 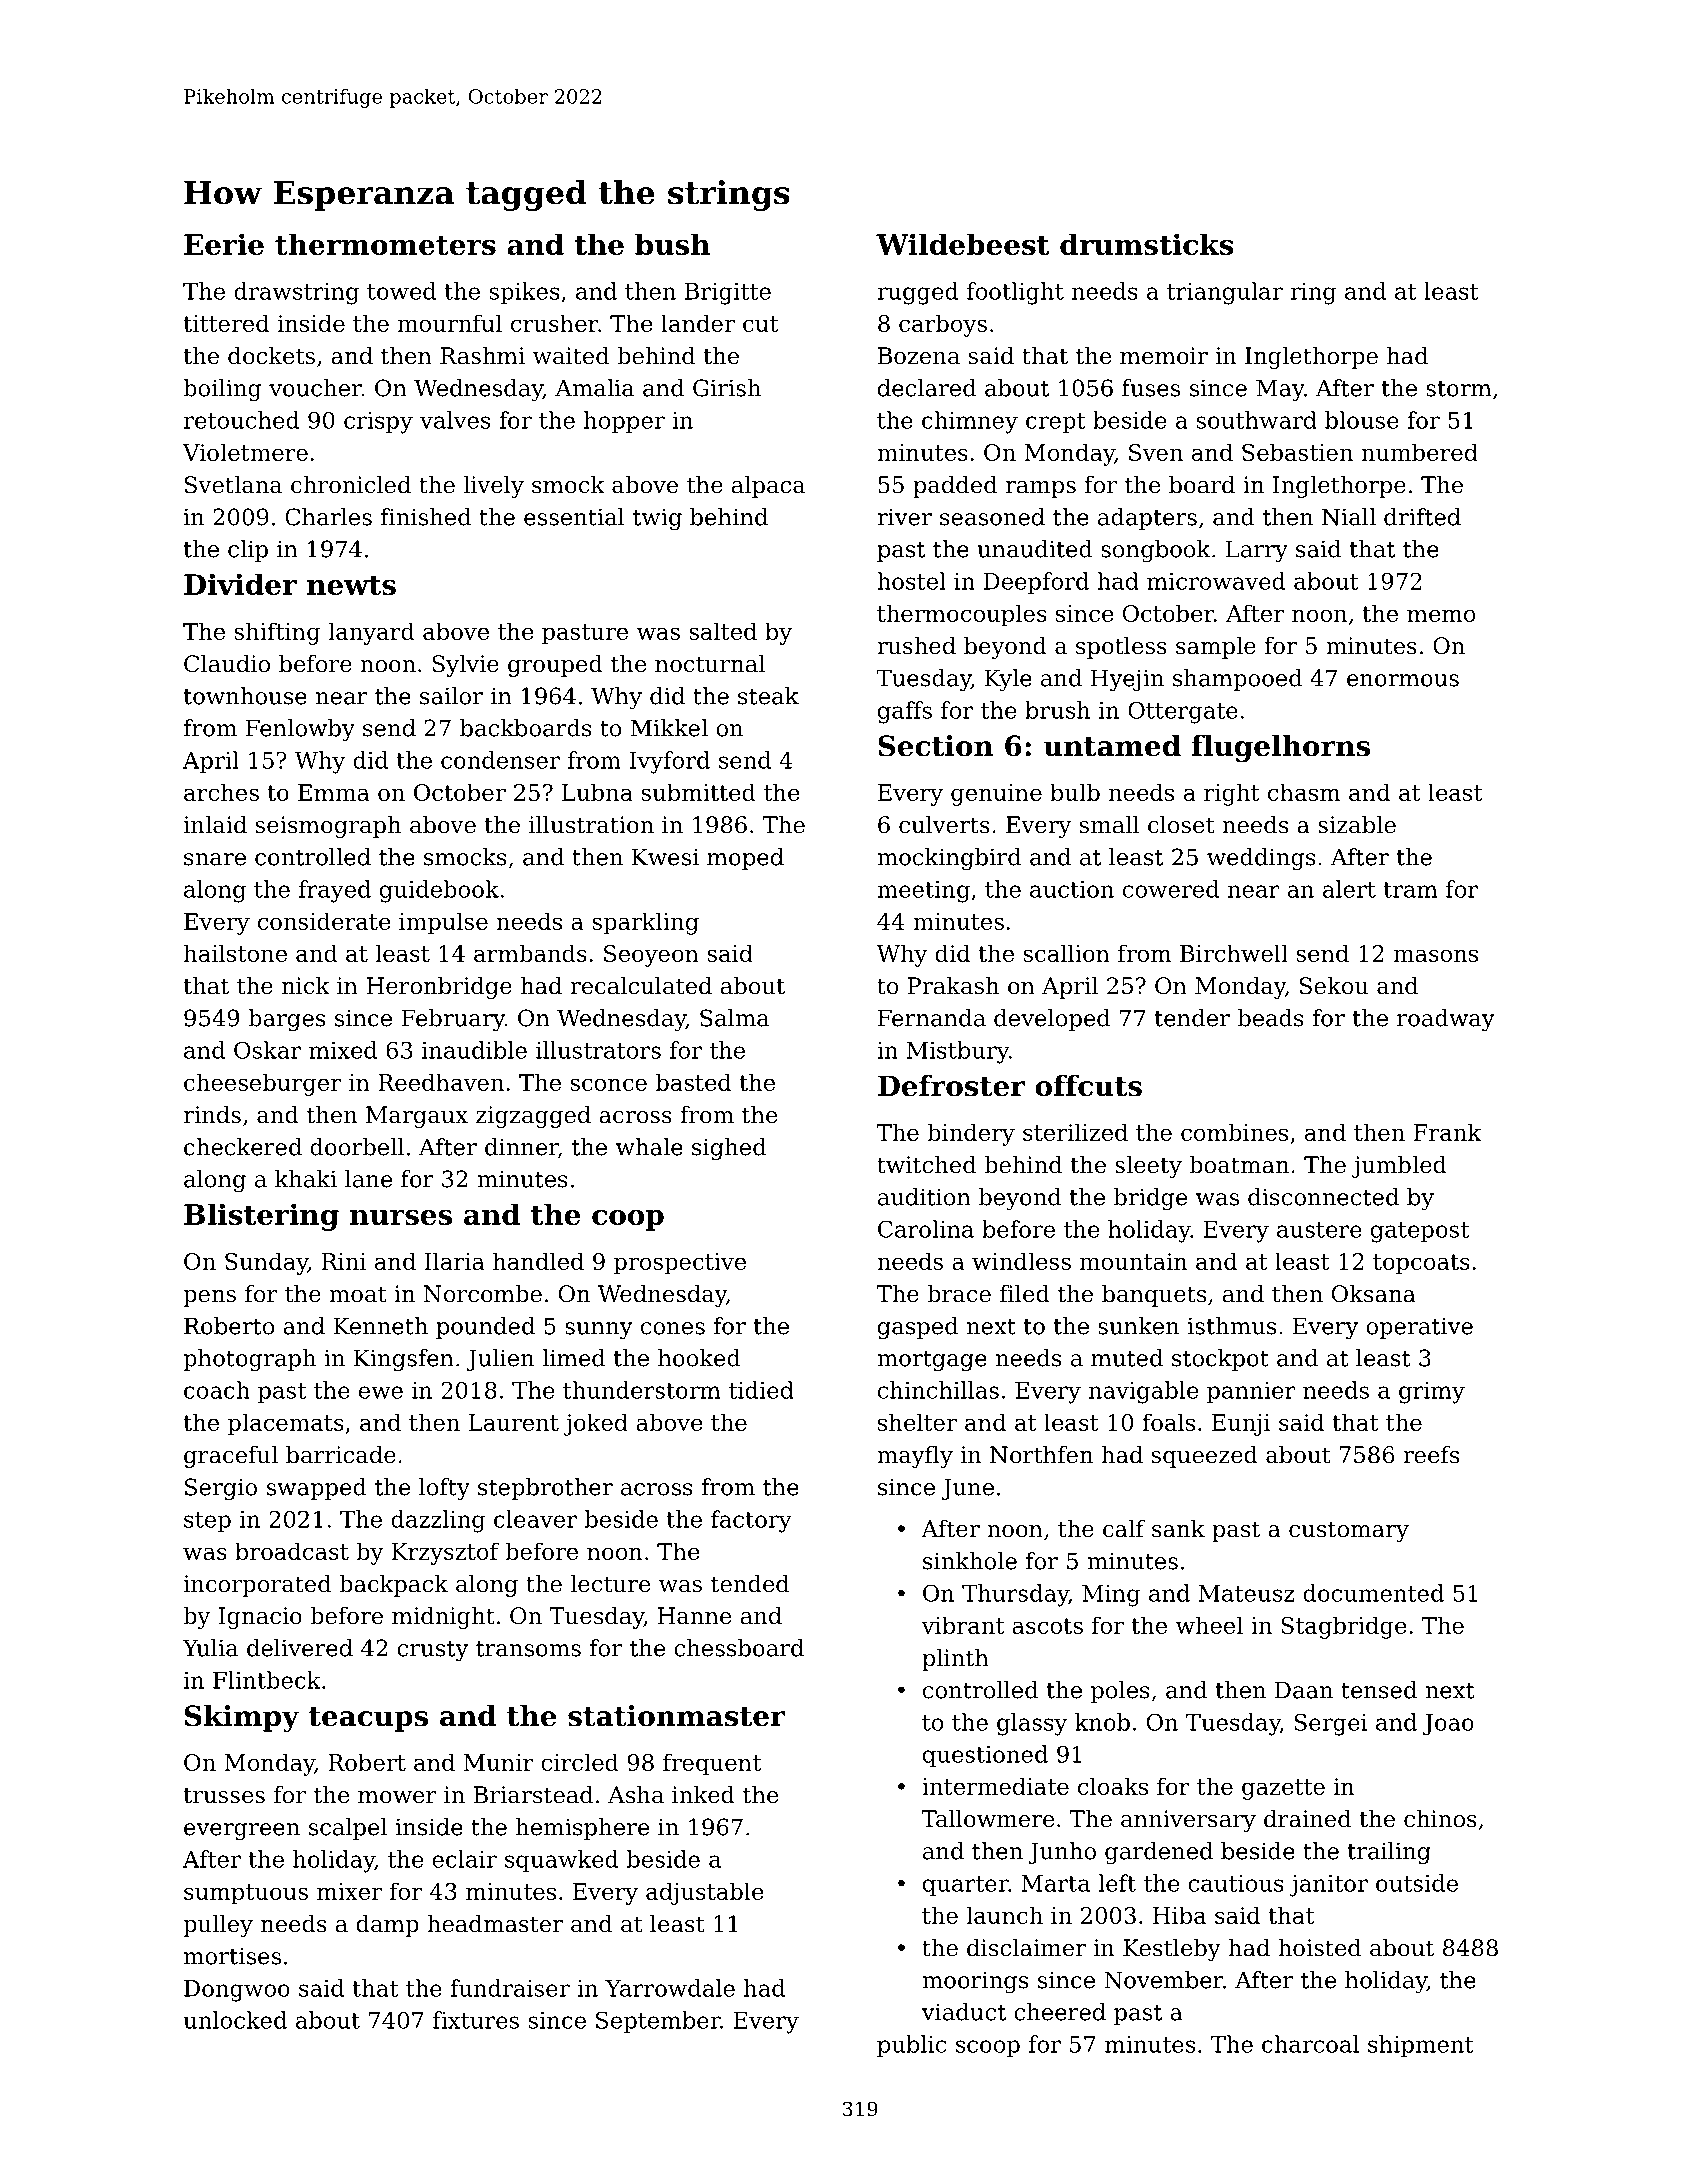 What do you see at coordinates (1209, 1625) in the screenshot?
I see `wheel` at bounding box center [1209, 1625].
